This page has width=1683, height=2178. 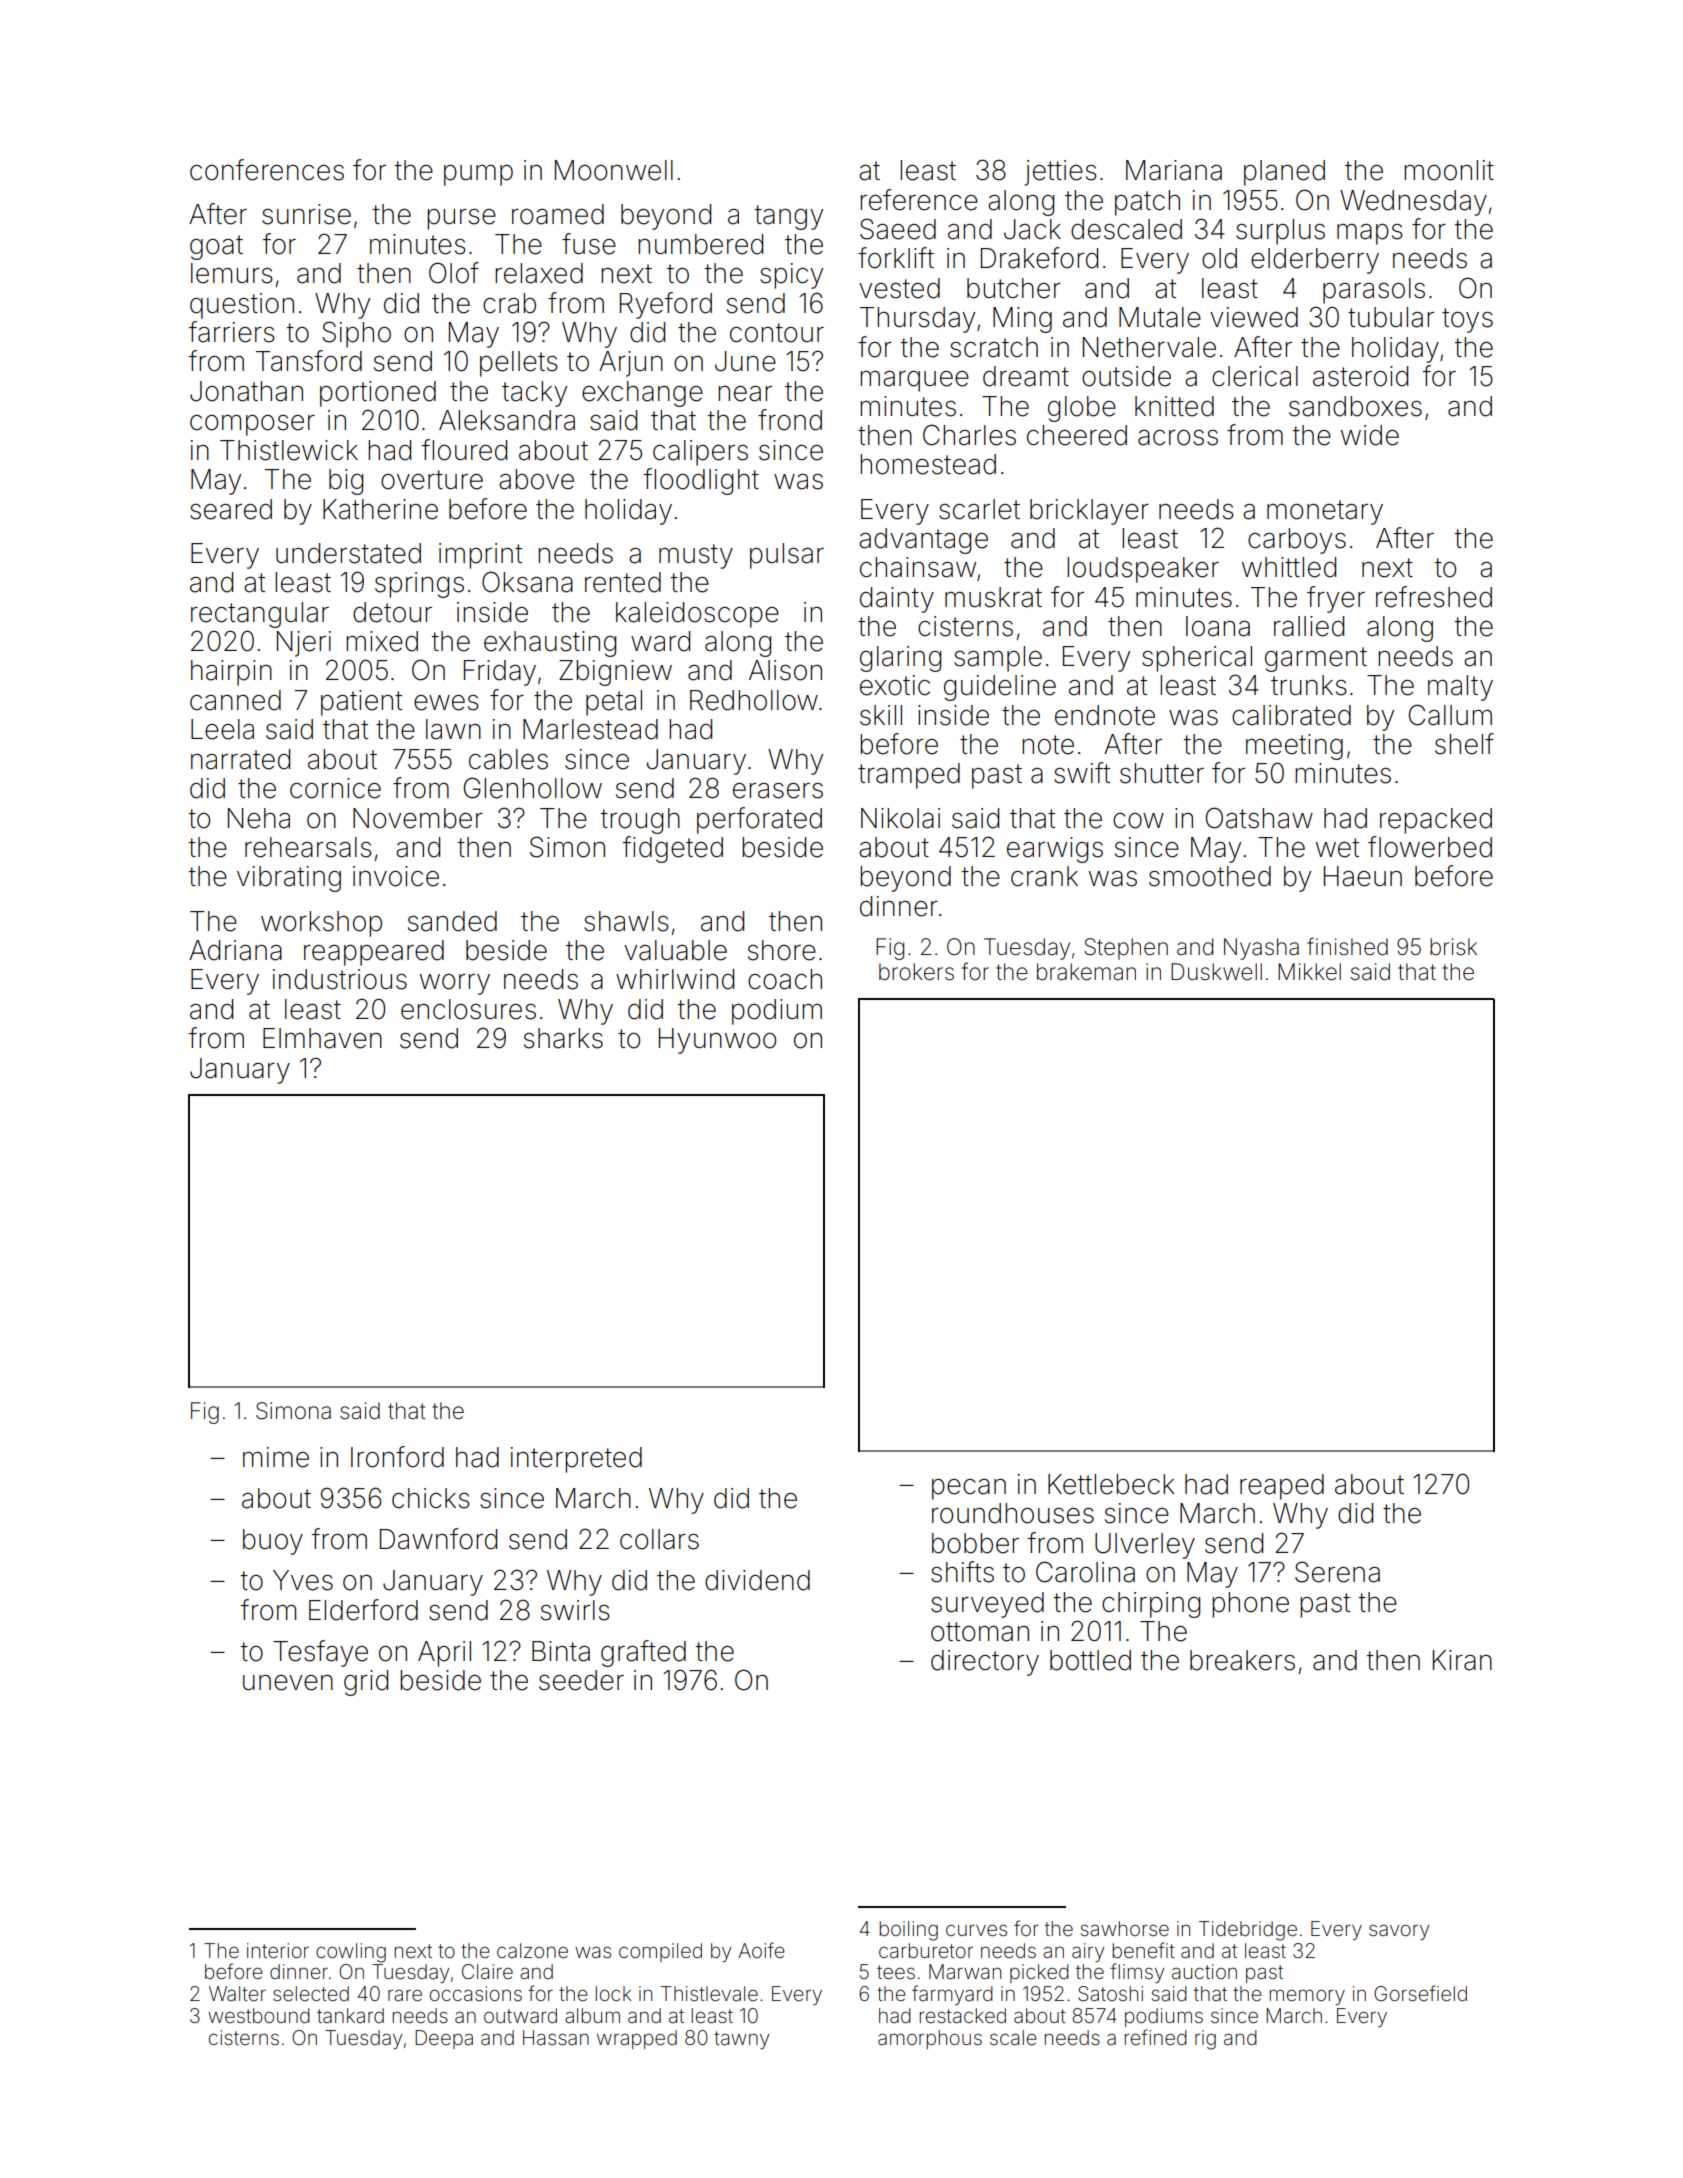 I want to click on pellets, so click(x=519, y=364).
